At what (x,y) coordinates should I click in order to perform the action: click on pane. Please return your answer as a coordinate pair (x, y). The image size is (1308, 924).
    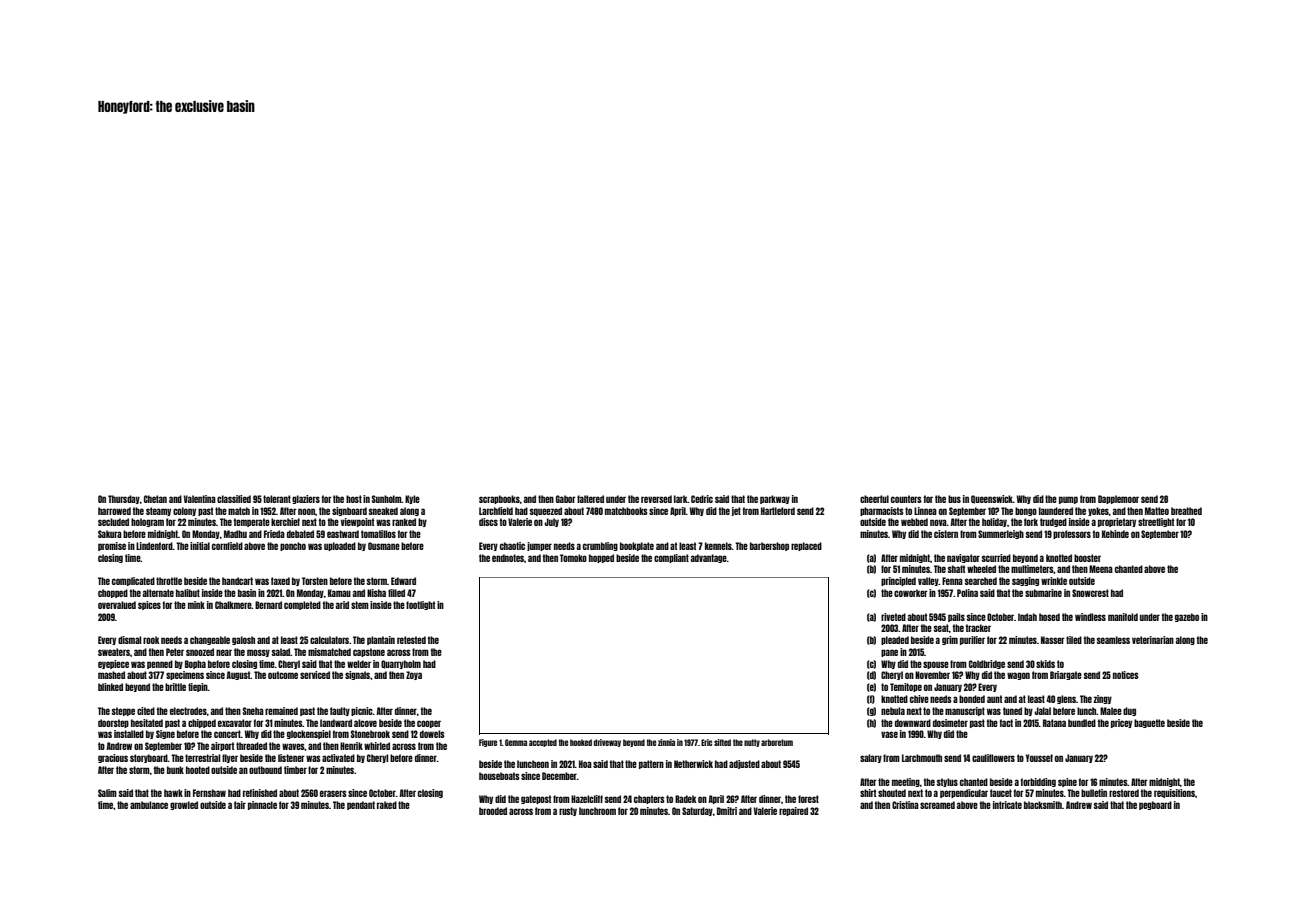
    Looking at the image, I should click on (889, 653).
